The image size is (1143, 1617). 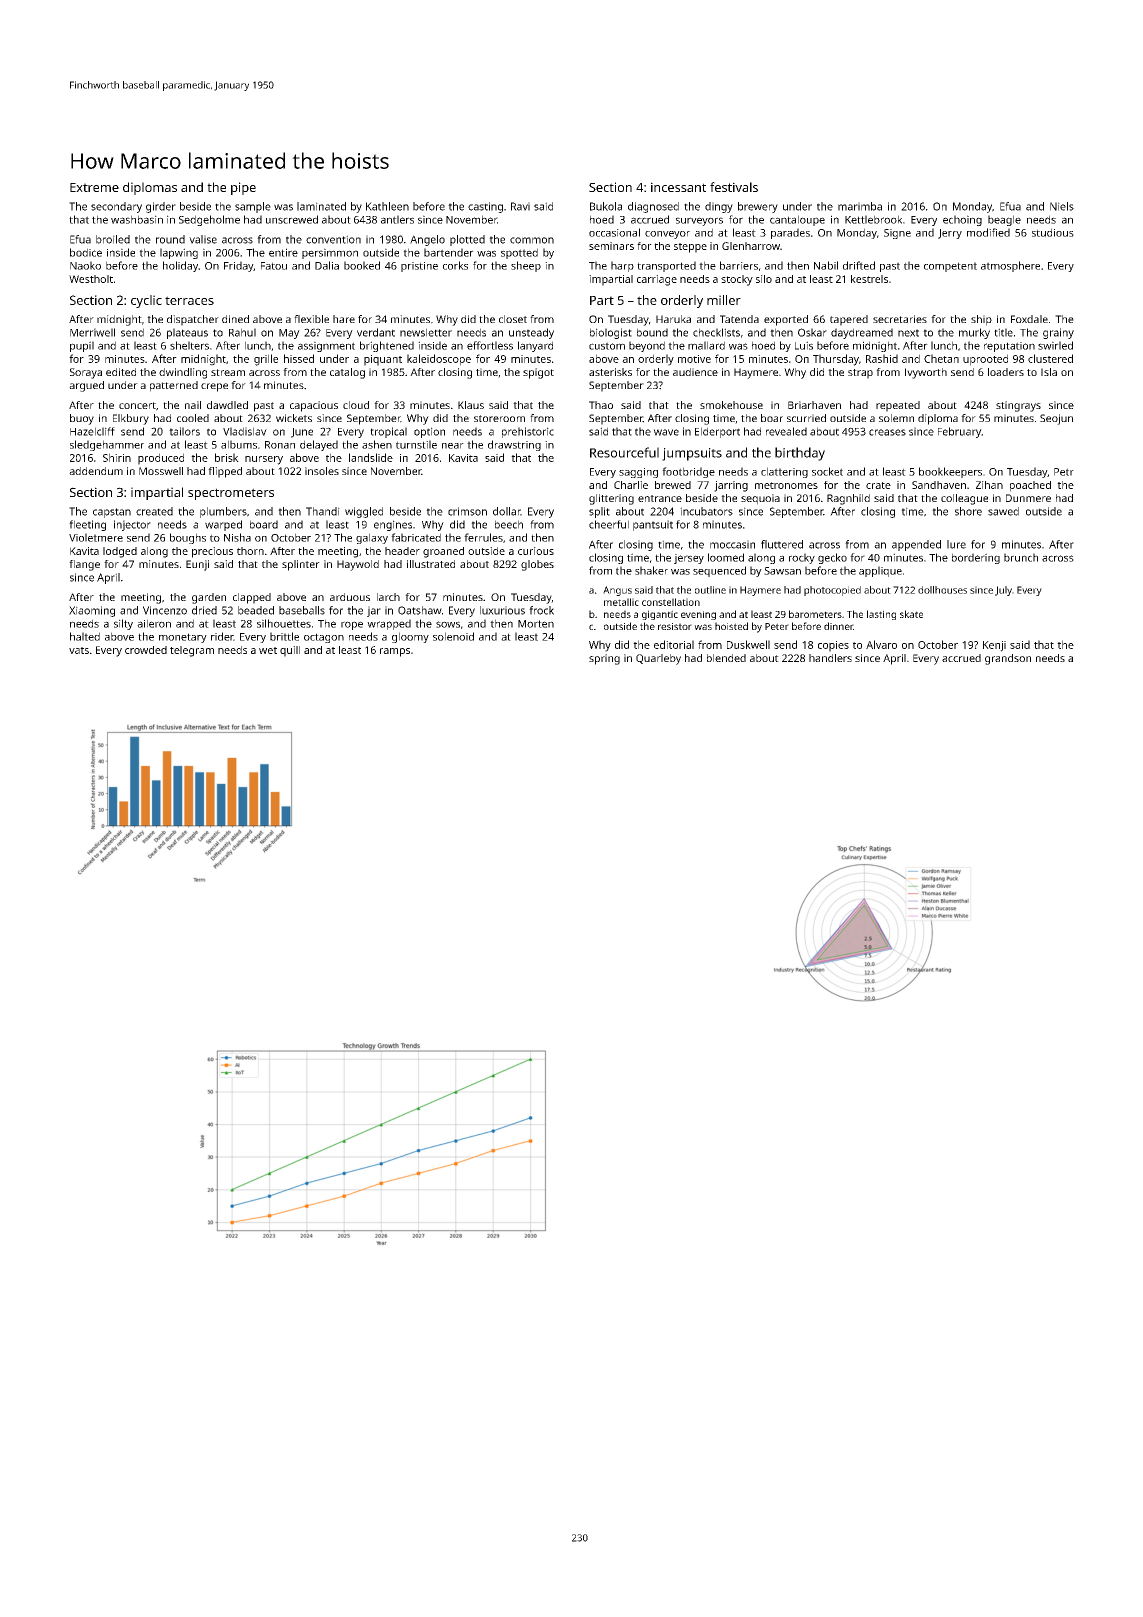 I want to click on marimba, so click(x=860, y=206).
